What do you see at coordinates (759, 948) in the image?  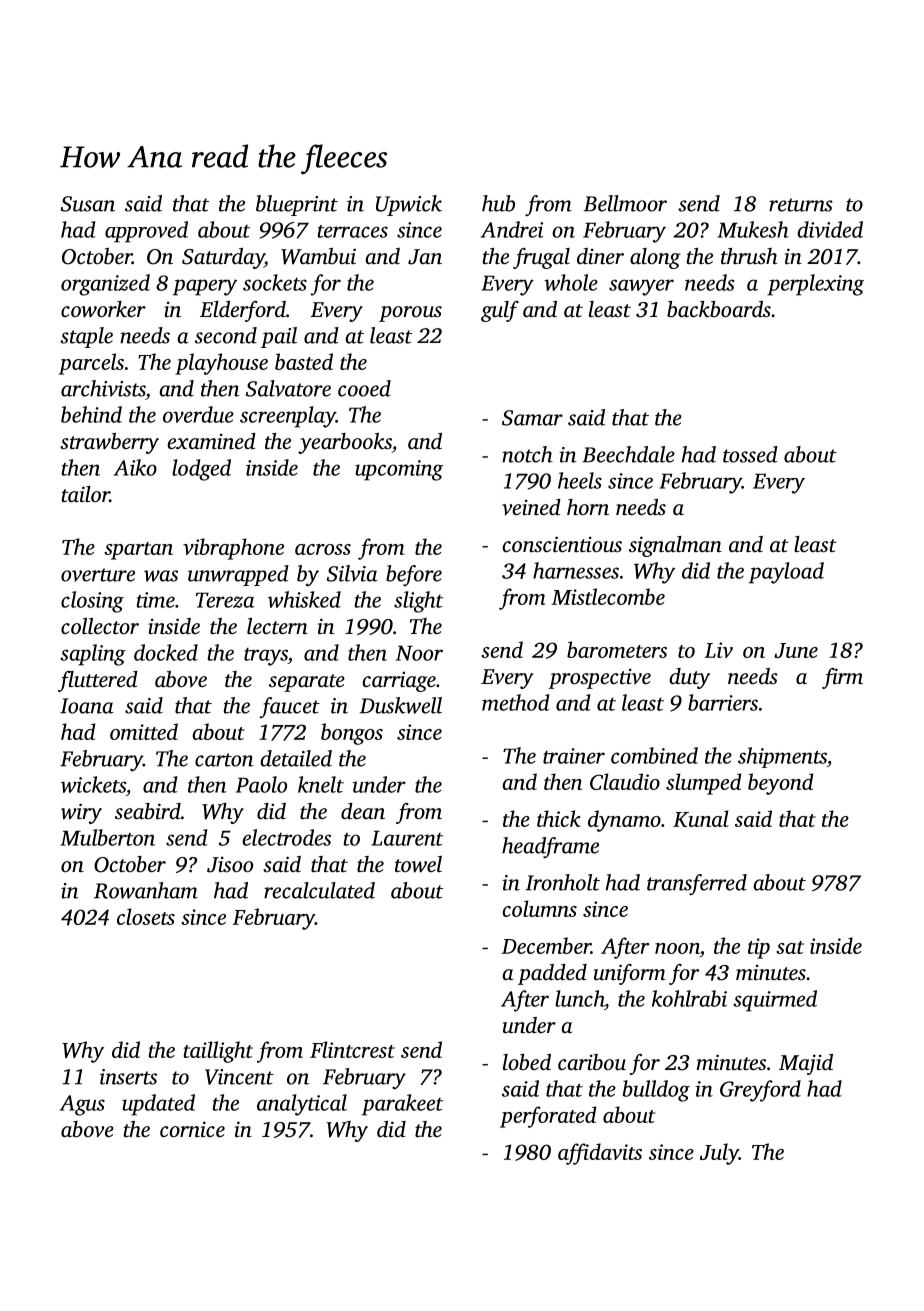 I see `tip` at bounding box center [759, 948].
